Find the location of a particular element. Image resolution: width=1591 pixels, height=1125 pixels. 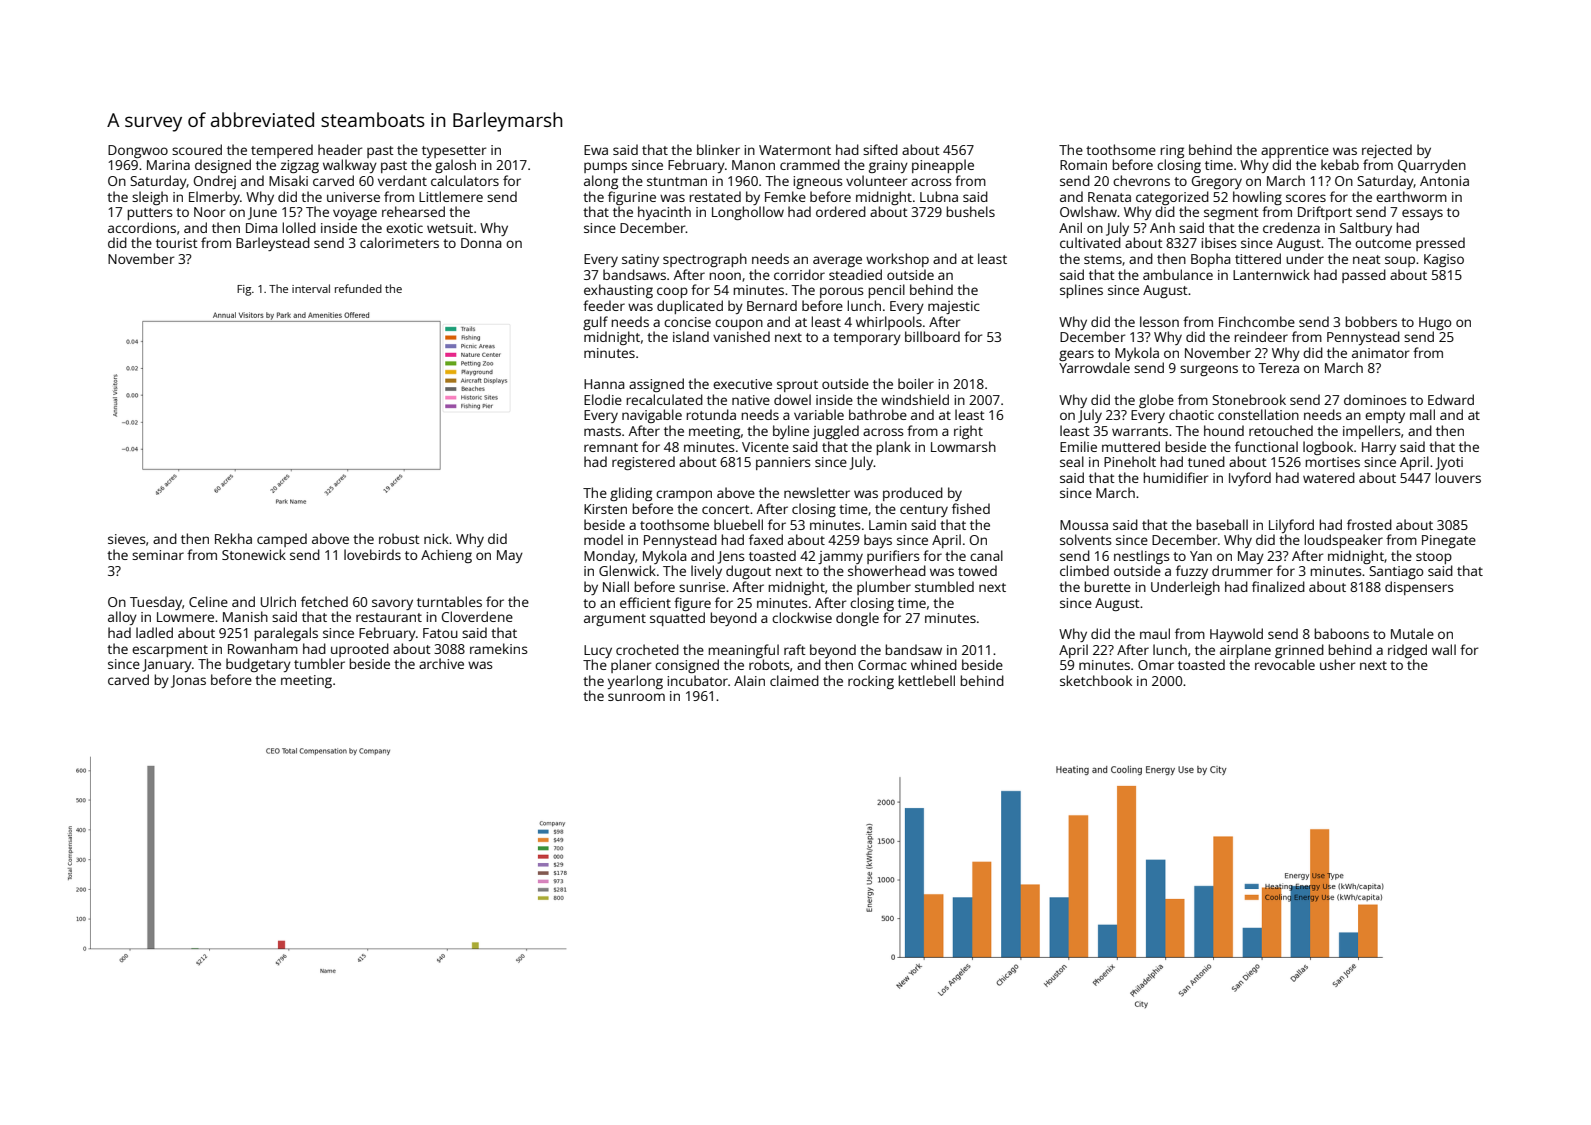

bathrobe is located at coordinates (878, 414).
